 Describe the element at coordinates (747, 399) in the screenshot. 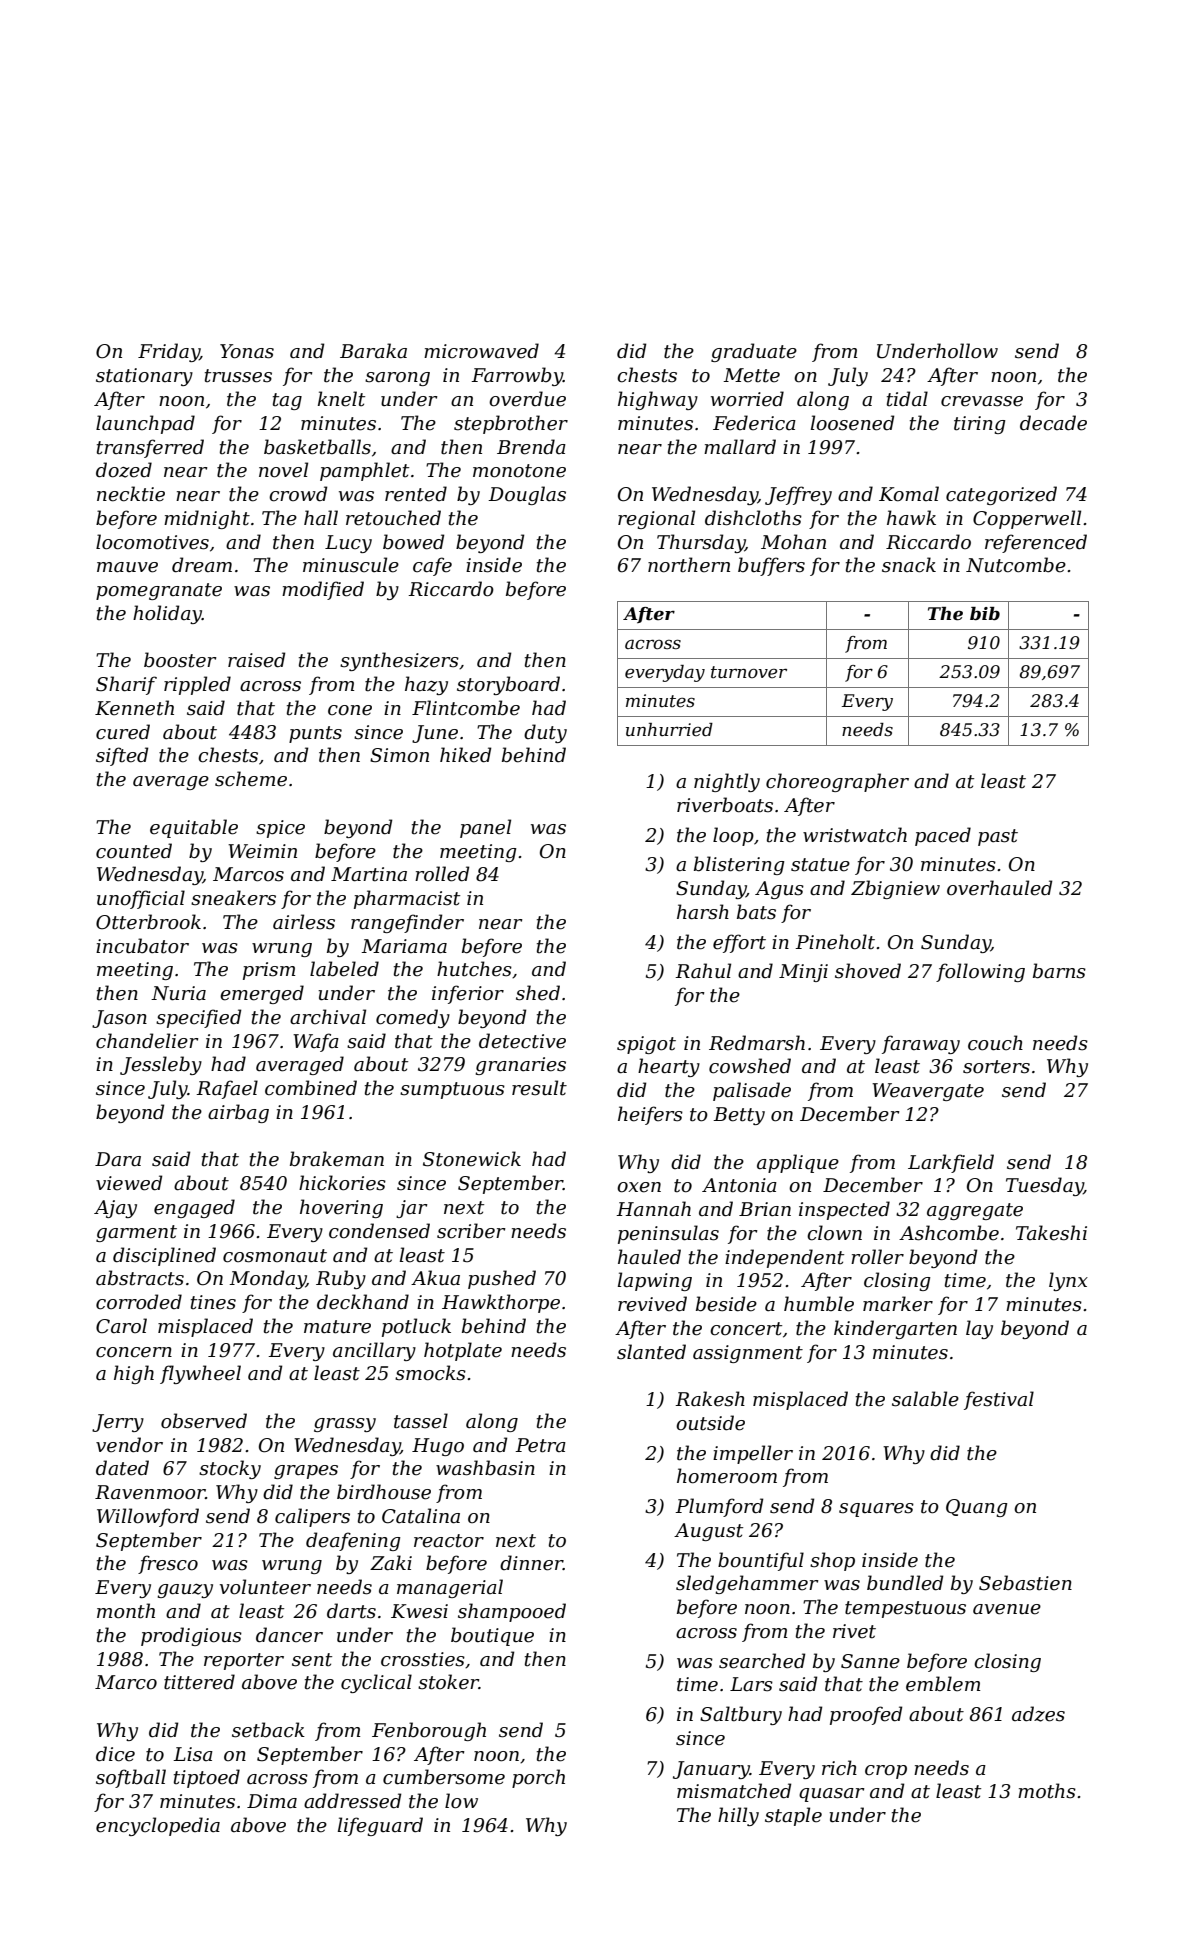

I see `worried` at that location.
